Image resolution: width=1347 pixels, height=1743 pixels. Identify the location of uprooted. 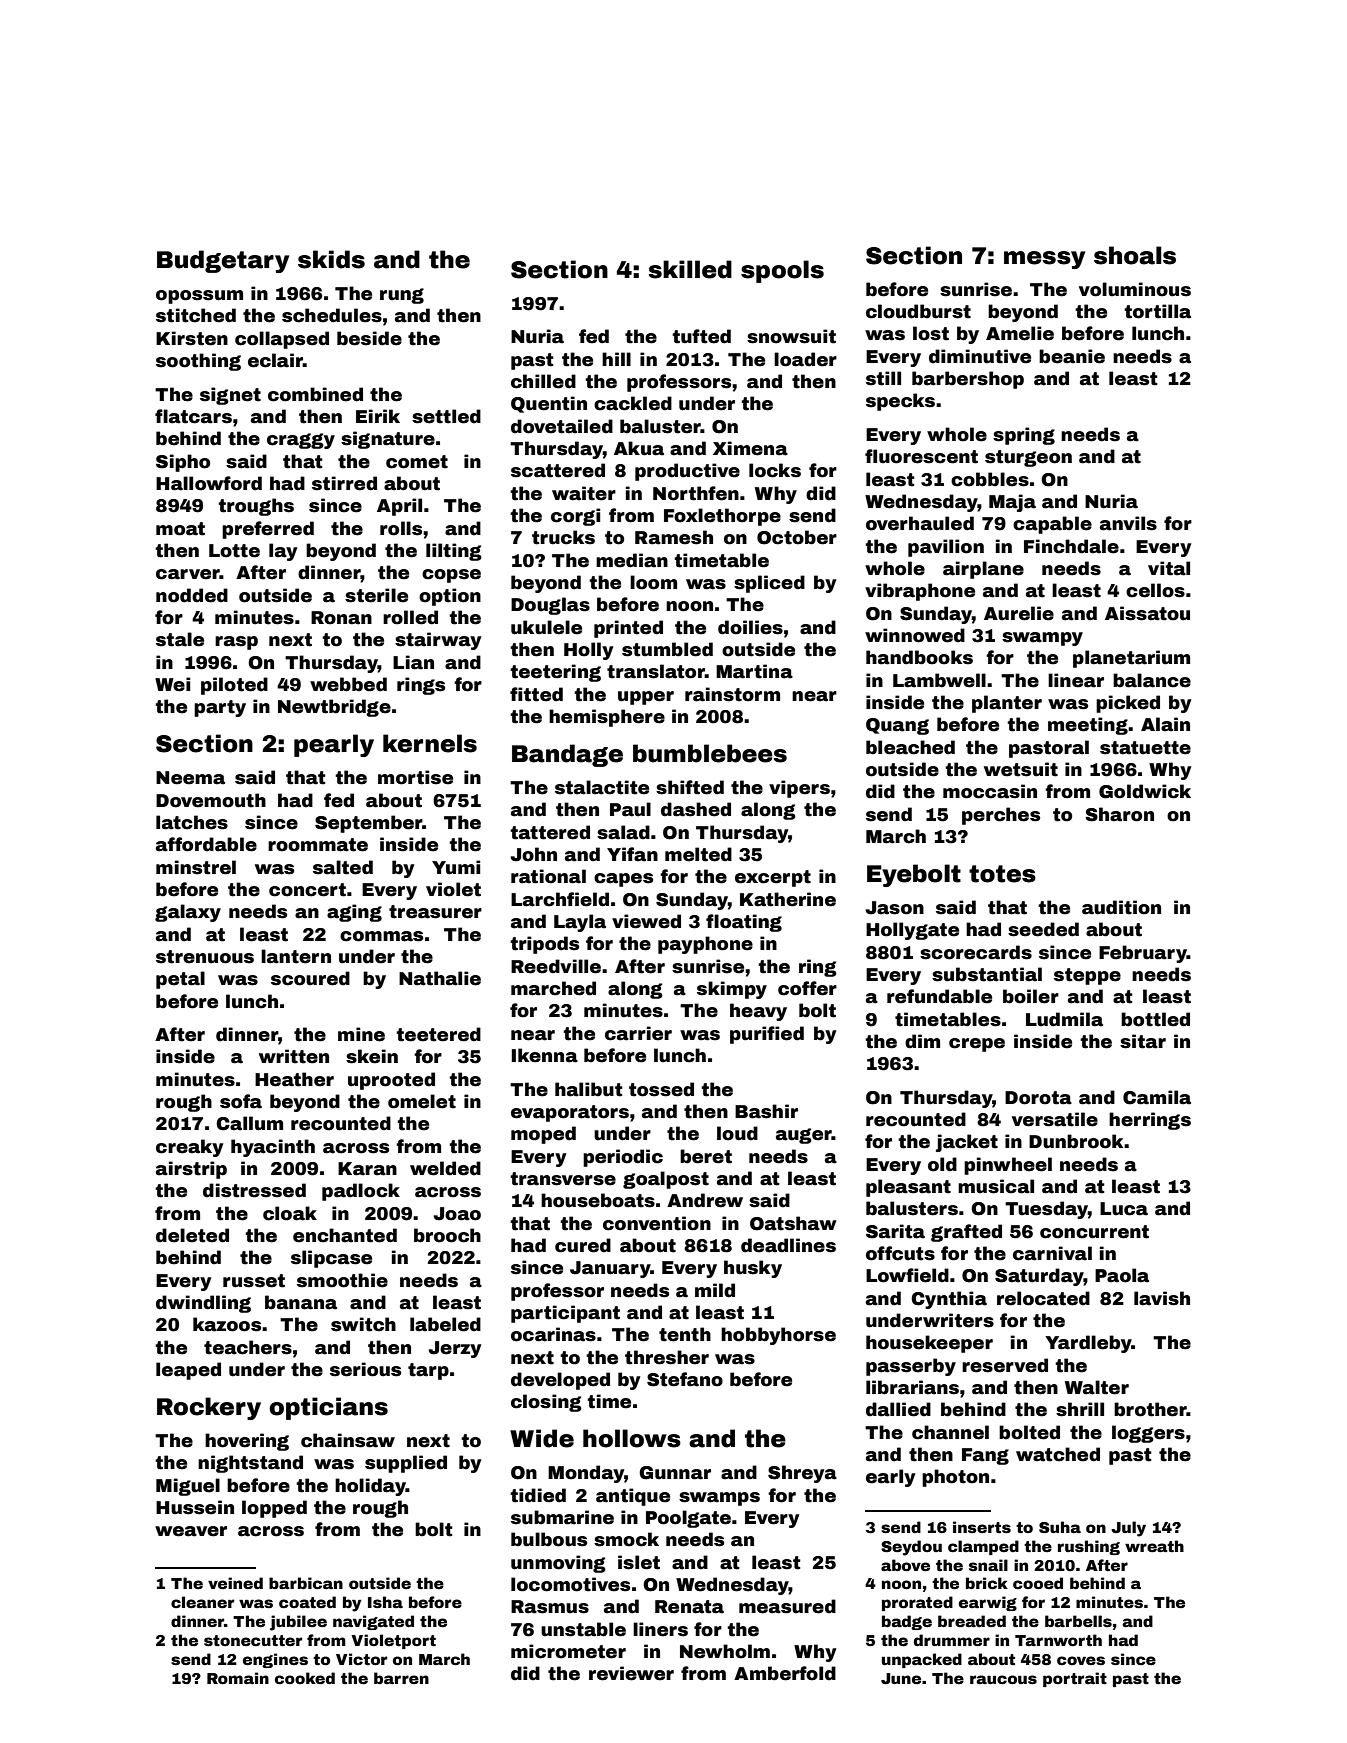
(391, 1081).
